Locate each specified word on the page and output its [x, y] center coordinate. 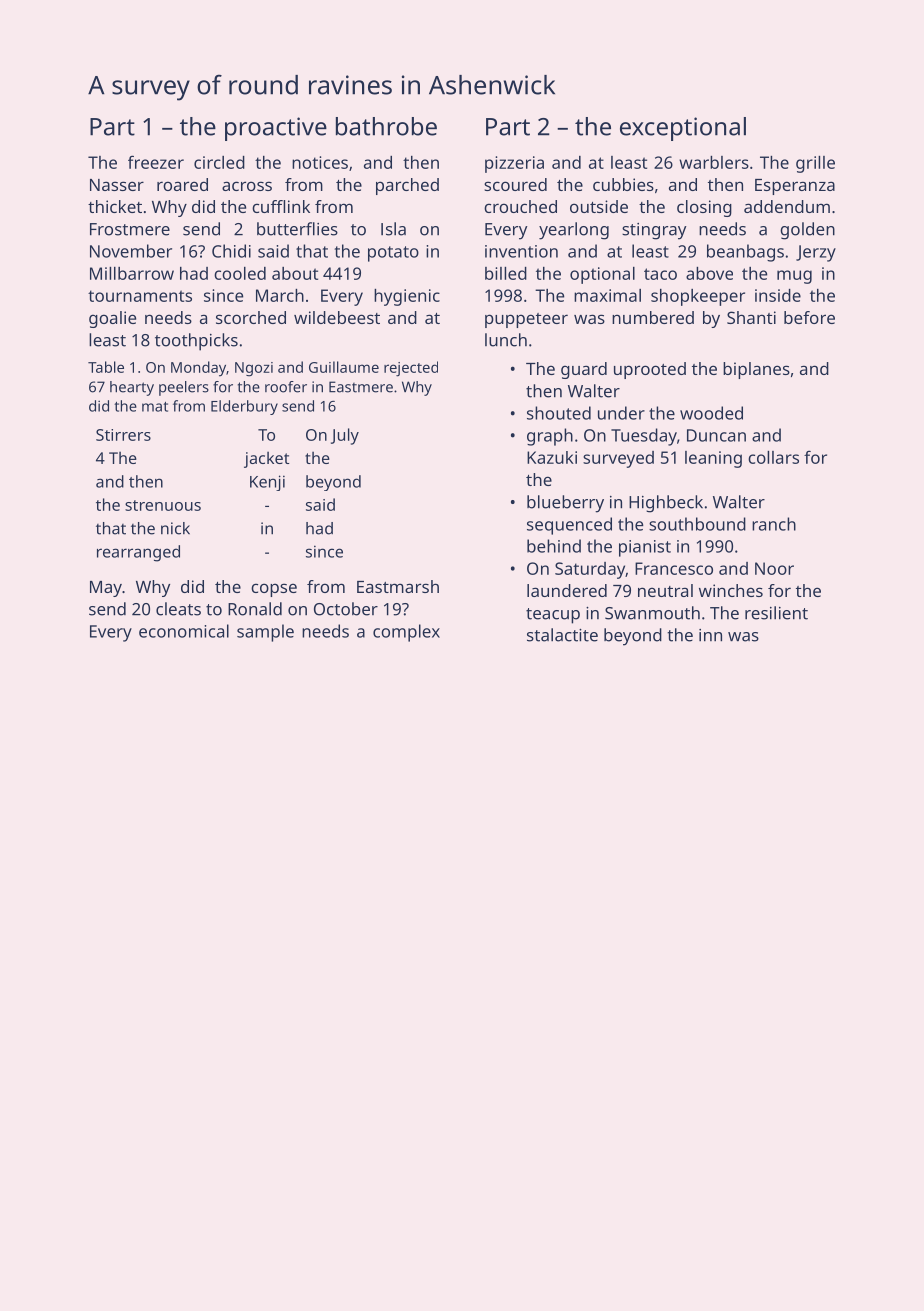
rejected [411, 369]
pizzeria [514, 164]
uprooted [650, 370]
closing [704, 208]
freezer [156, 162]
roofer [286, 387]
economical [184, 631]
